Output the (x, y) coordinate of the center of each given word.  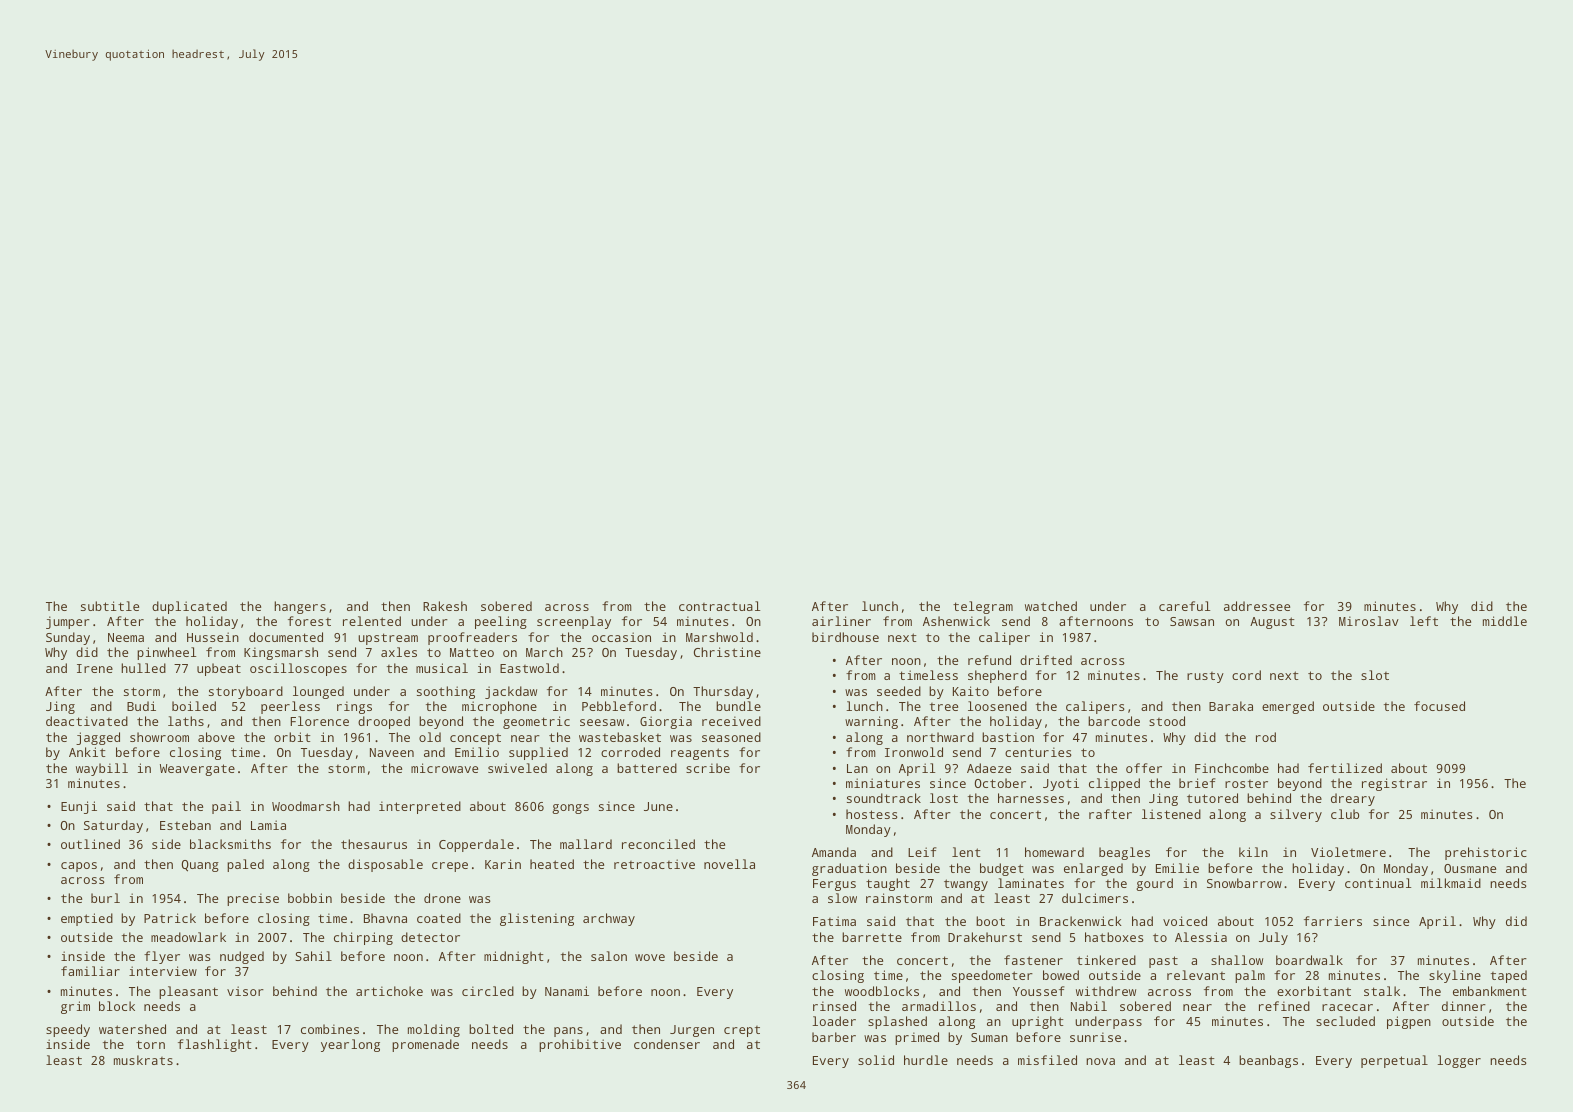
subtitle (110, 606)
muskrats (143, 1060)
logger (1459, 1061)
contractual (719, 606)
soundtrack (884, 798)
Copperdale (476, 845)
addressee (1257, 606)
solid (876, 1060)
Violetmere (1348, 852)
